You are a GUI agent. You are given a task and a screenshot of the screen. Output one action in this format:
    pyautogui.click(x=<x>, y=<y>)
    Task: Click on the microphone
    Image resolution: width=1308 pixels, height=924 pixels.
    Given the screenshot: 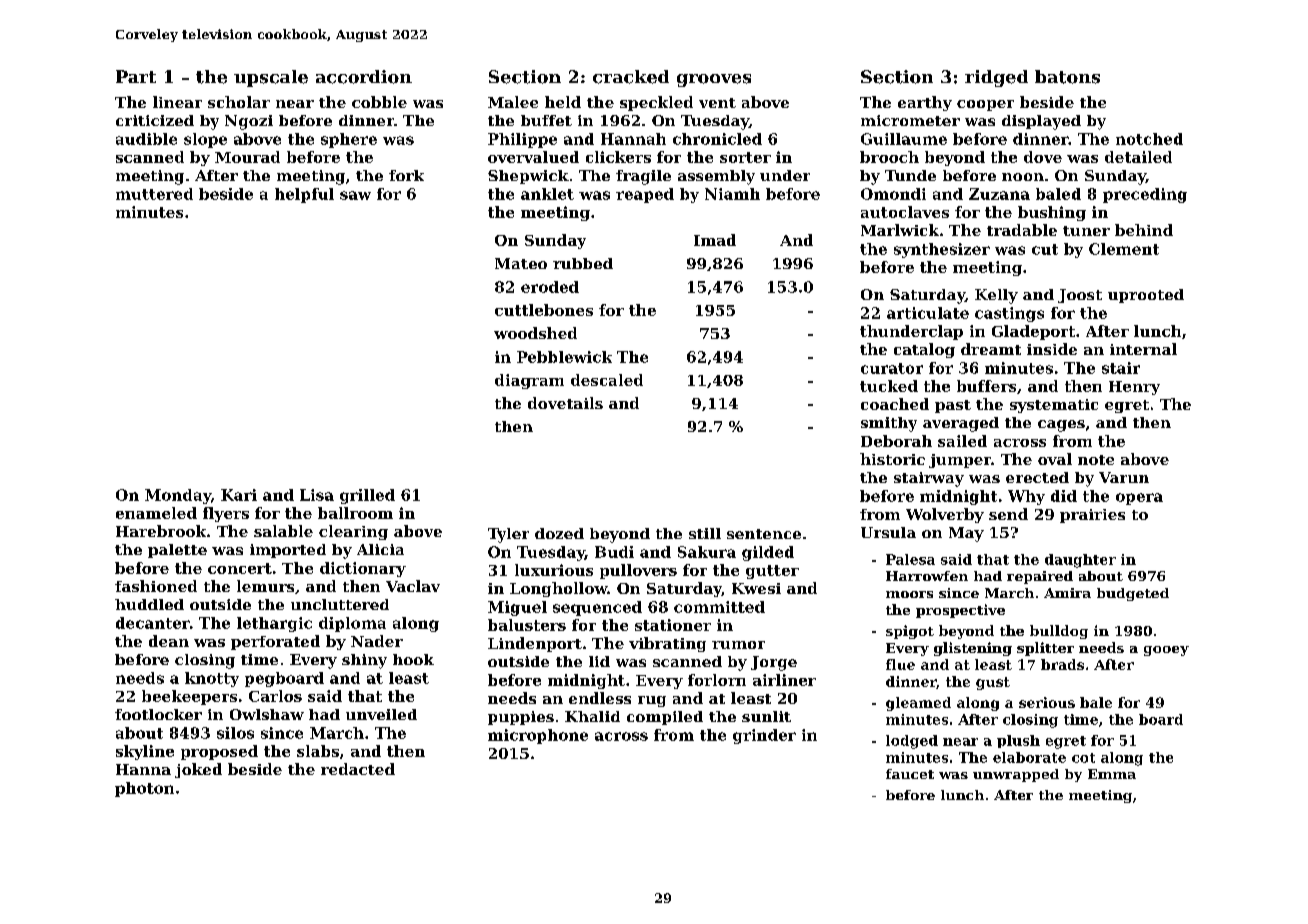 What is the action you would take?
    pyautogui.click(x=538, y=736)
